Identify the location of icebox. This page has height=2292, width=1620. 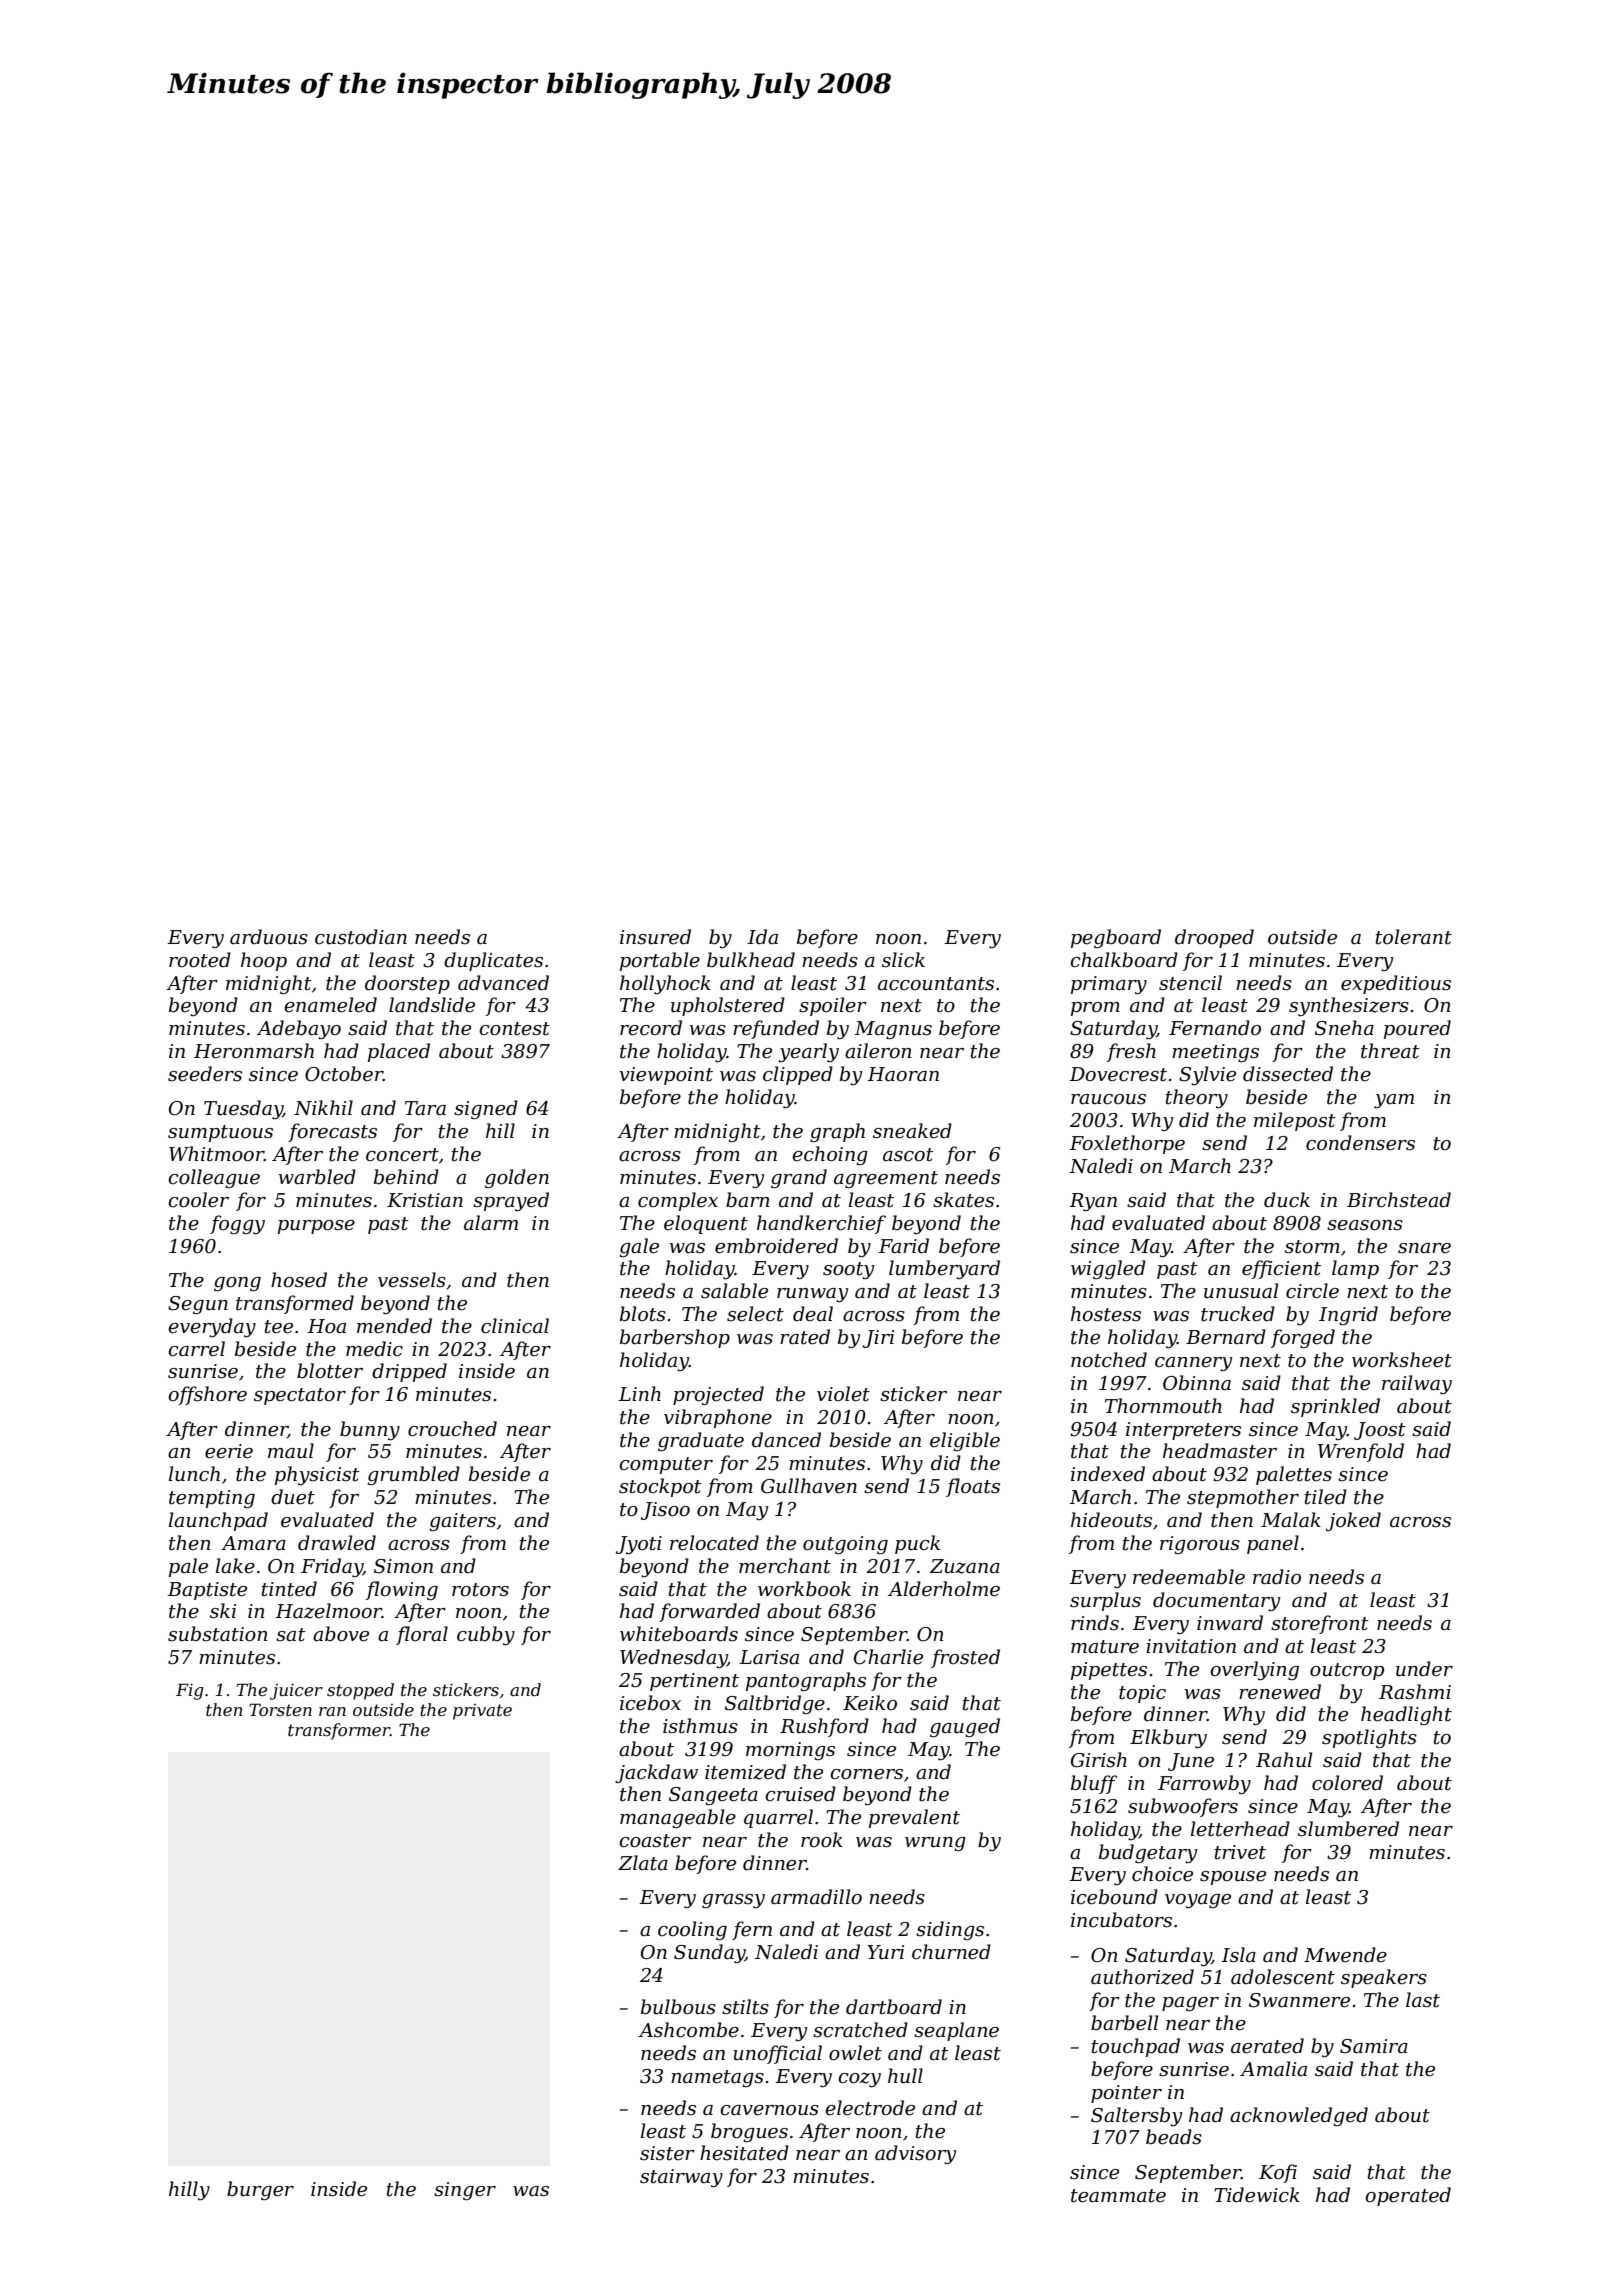
(650, 1703).
